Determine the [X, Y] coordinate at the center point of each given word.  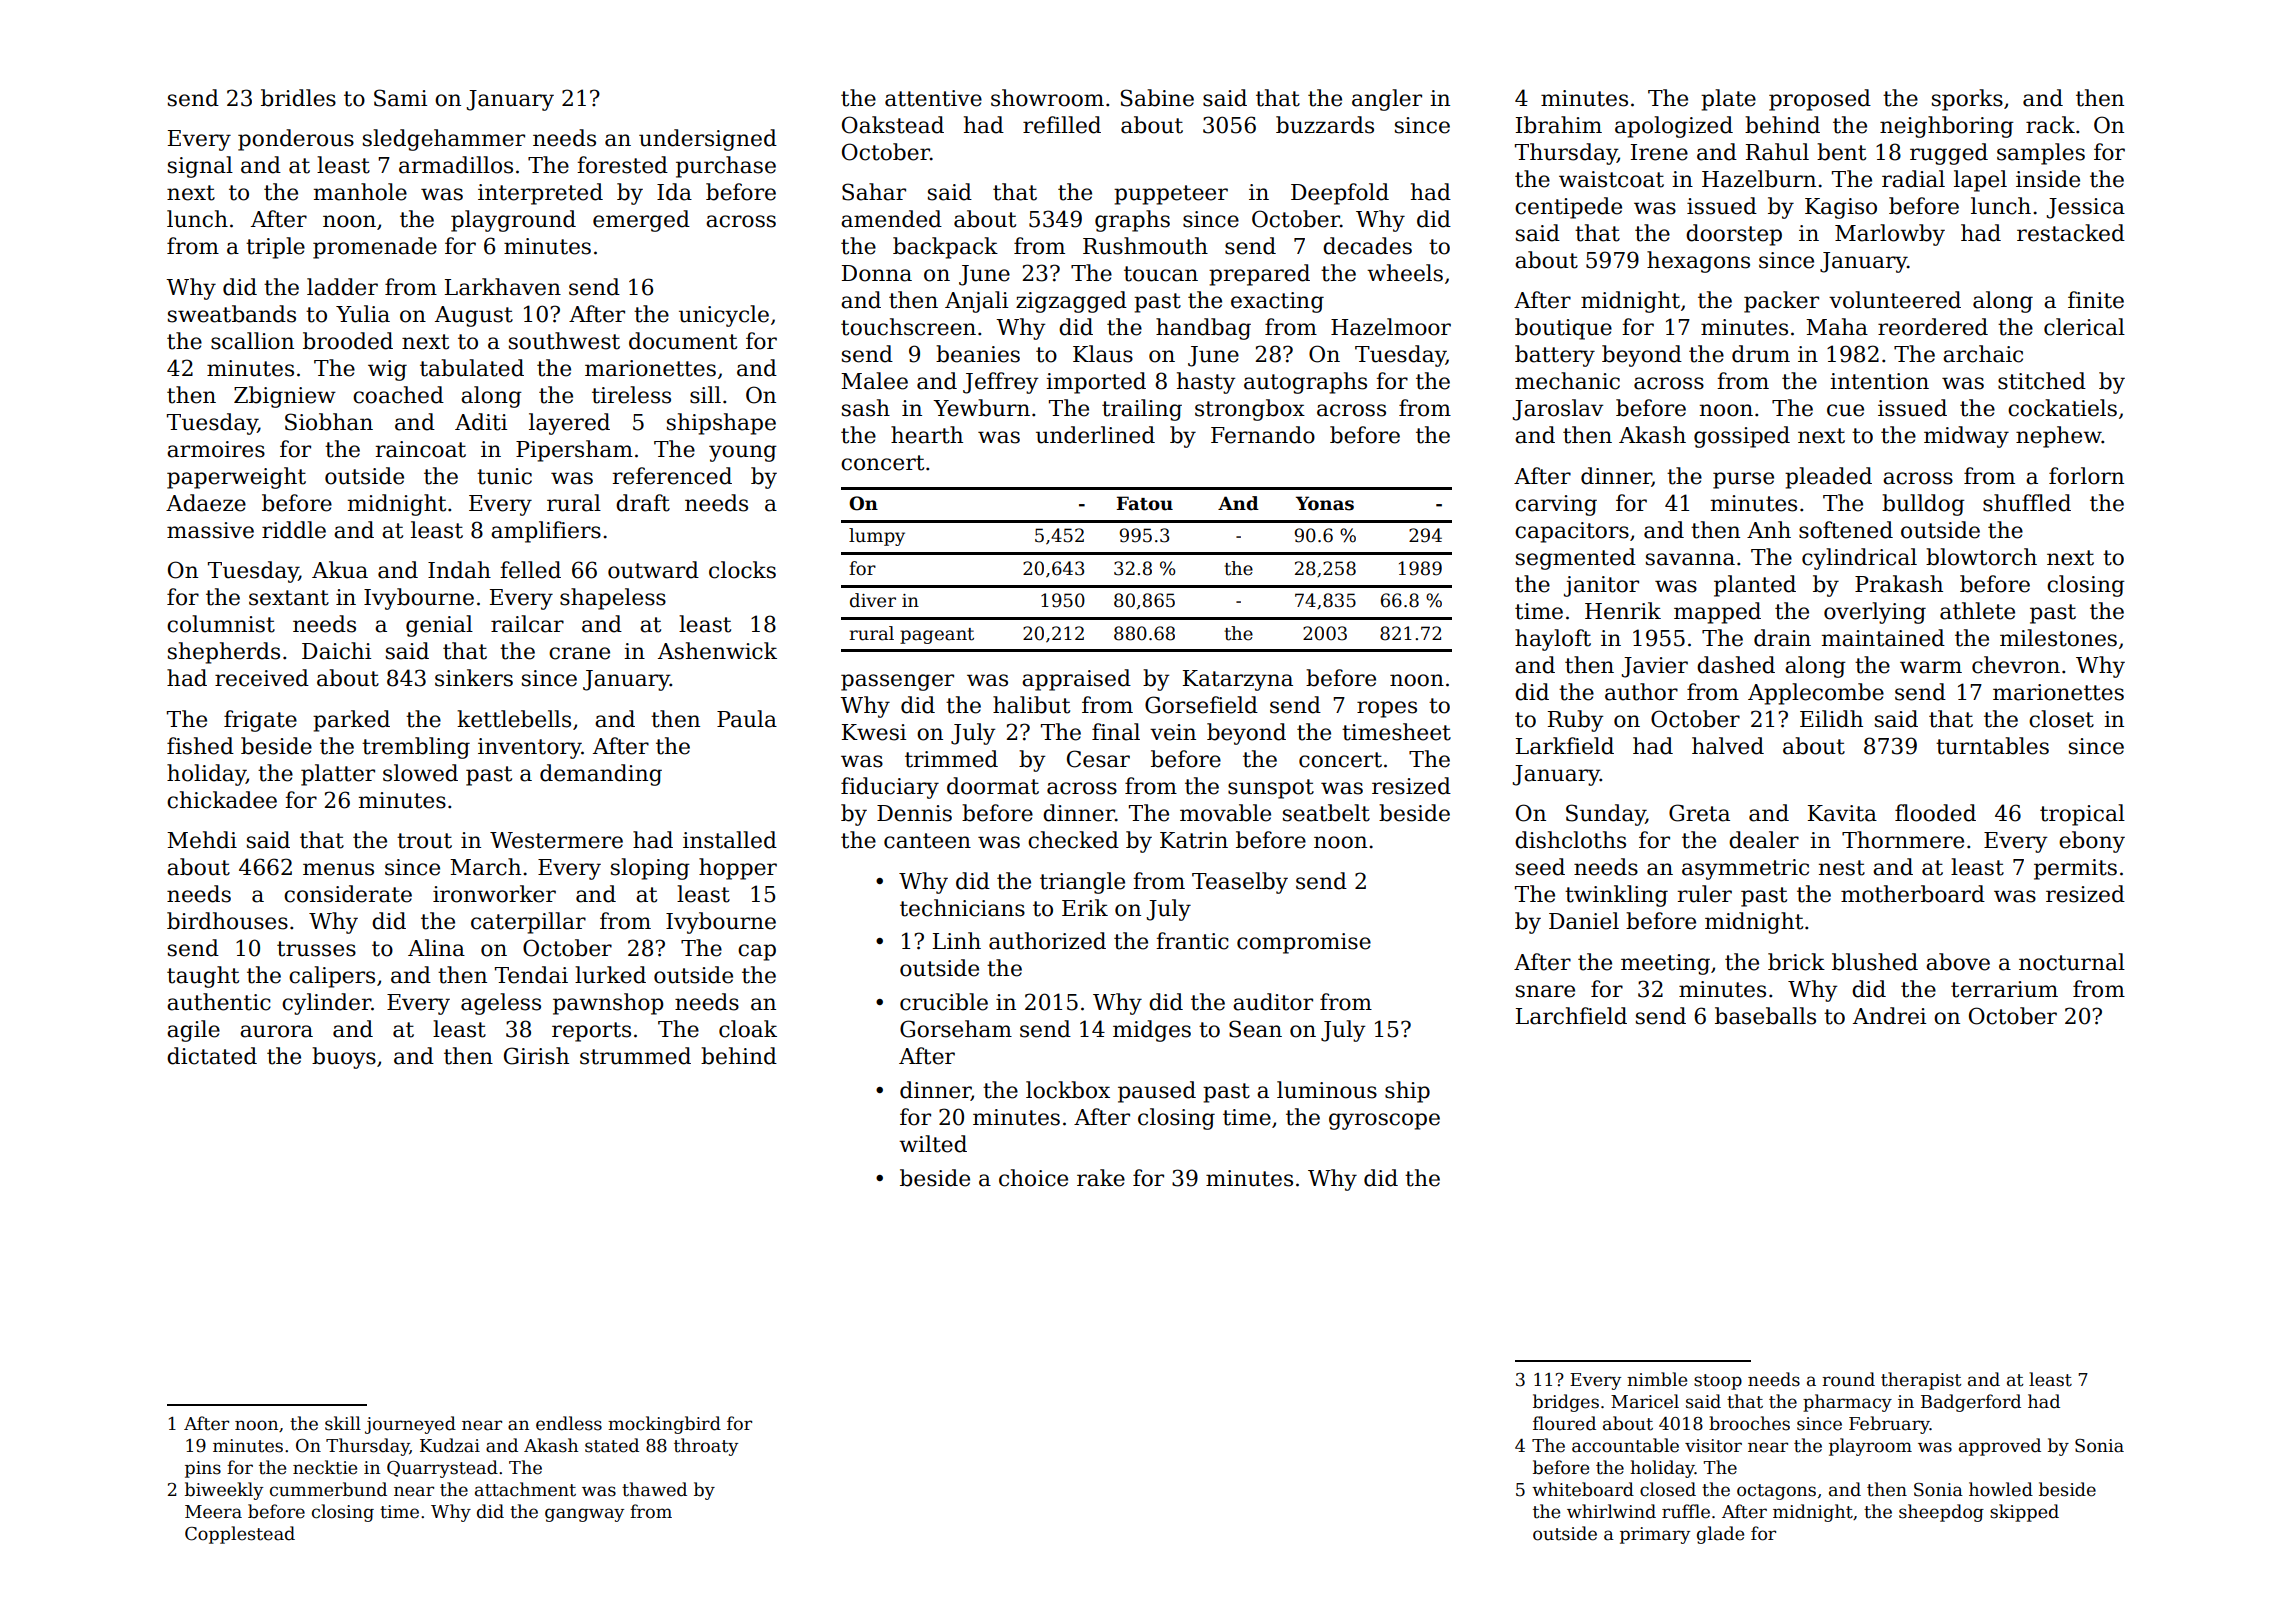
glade [1720, 1535]
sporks [1967, 100]
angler [1387, 100]
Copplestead [240, 1535]
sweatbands [232, 314]
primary [1655, 1535]
